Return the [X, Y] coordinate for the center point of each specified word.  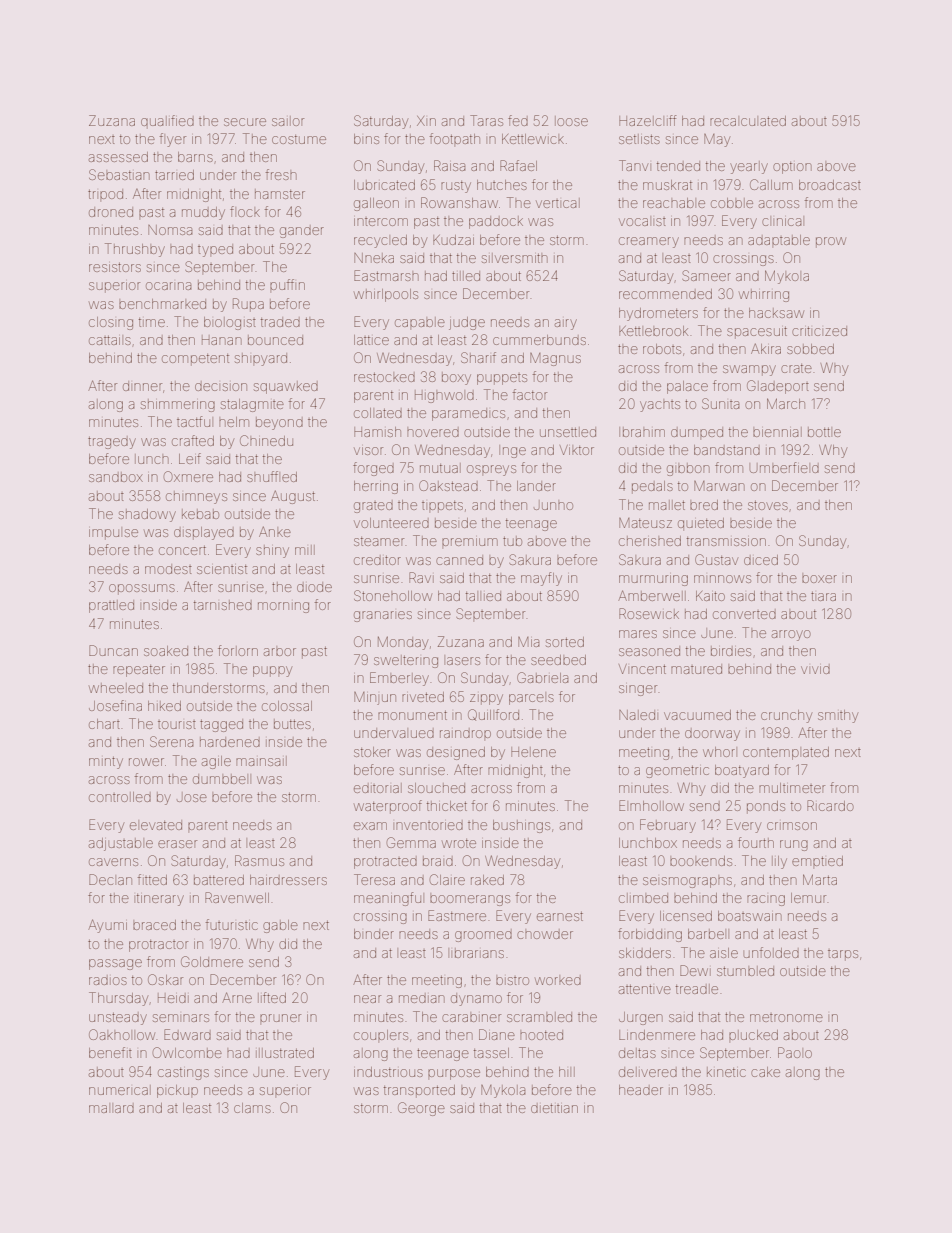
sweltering [406, 661]
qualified [167, 120]
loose [571, 121]
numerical [120, 1090]
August [293, 497]
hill [567, 1072]
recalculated [748, 121]
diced [761, 560]
